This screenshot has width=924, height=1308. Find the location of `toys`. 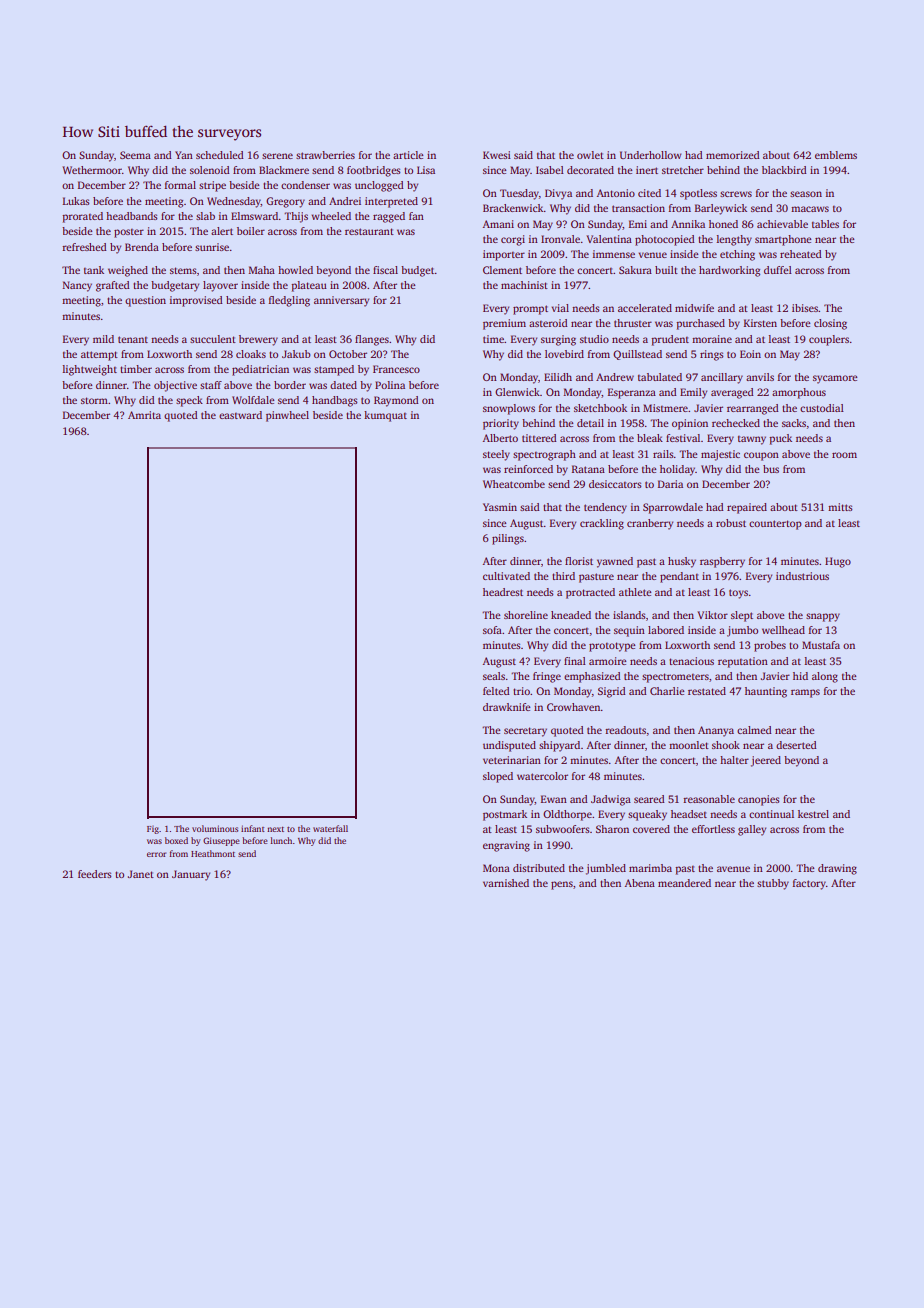

toys is located at coordinates (738, 594).
